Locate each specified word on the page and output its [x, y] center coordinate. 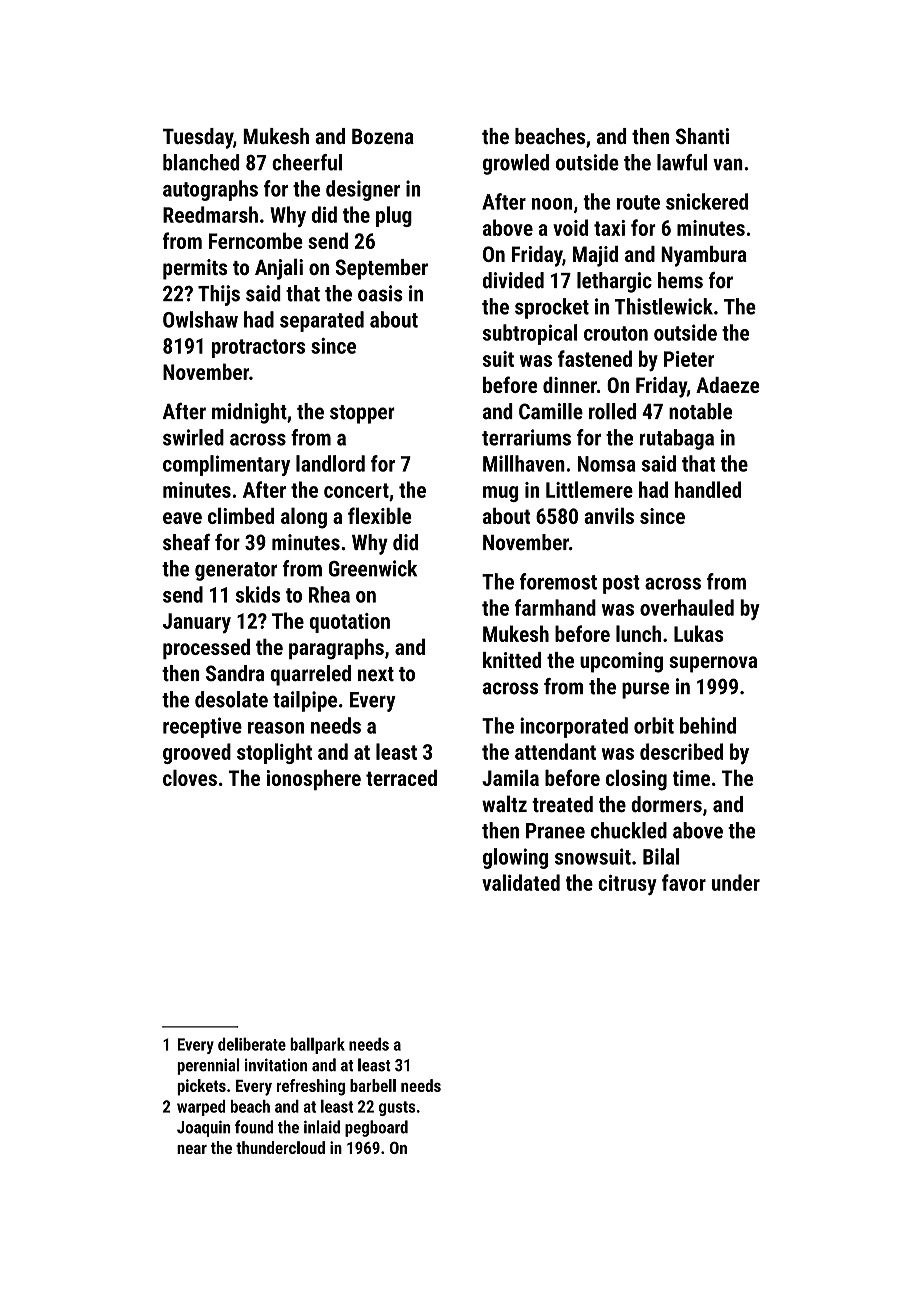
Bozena [383, 136]
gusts [397, 1108]
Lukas [699, 633]
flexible [380, 515]
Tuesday [198, 138]
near [192, 1149]
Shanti [702, 136]
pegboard [376, 1128]
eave [182, 518]
